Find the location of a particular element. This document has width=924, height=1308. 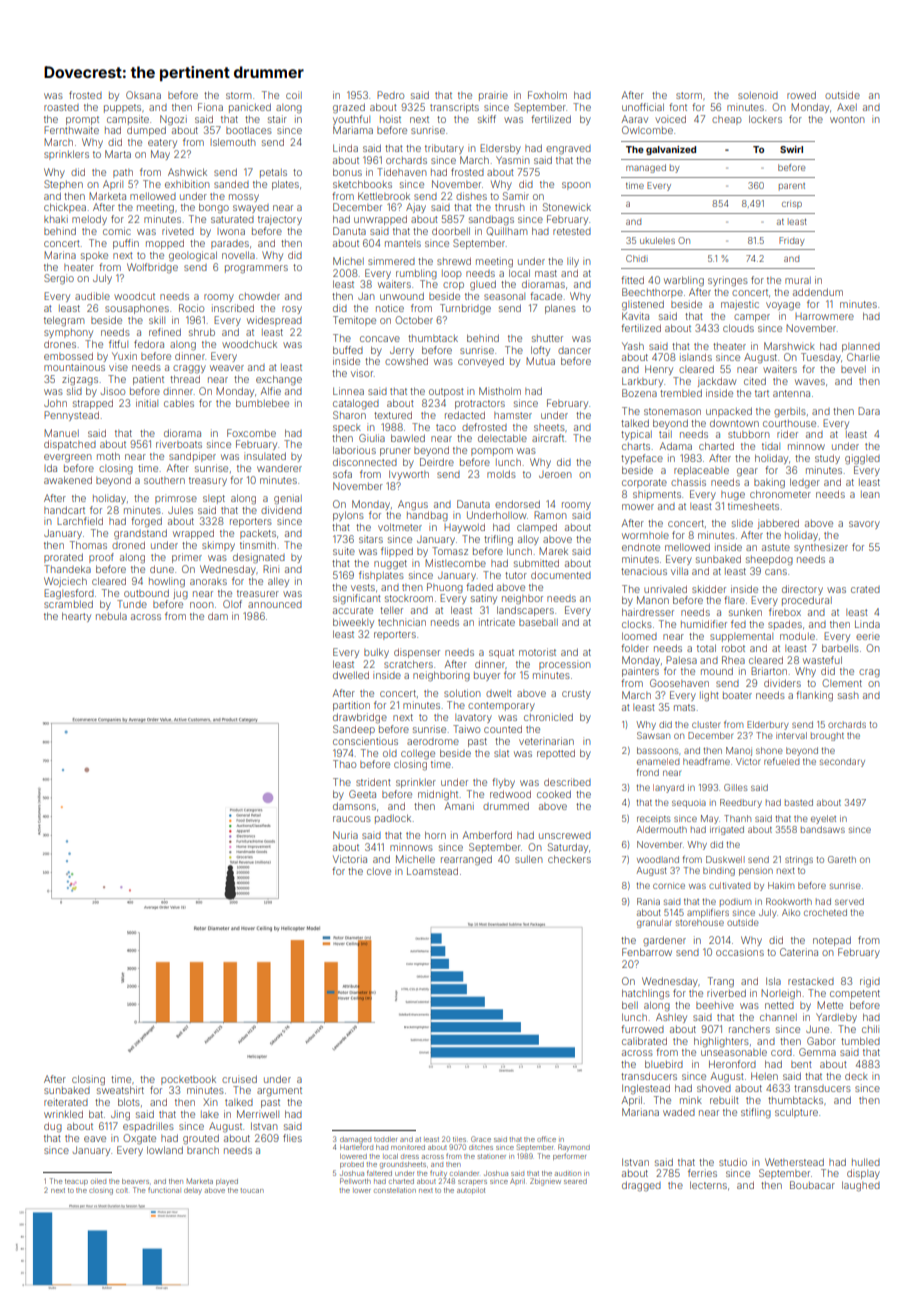

skiff is located at coordinates (487, 119).
